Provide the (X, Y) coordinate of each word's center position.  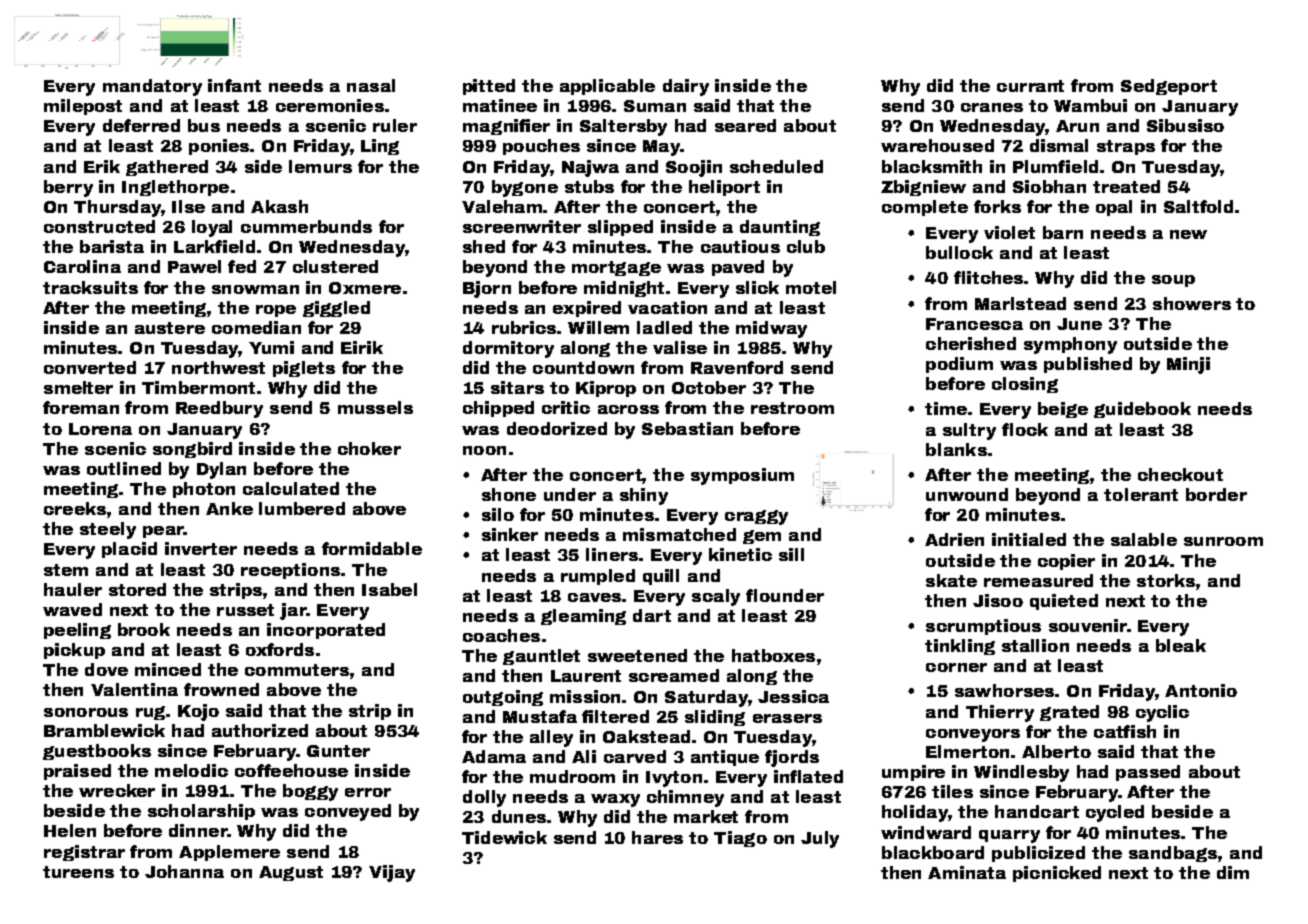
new (1188, 234)
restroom (792, 408)
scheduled (776, 166)
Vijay (392, 873)
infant (234, 85)
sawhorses (1004, 690)
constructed (99, 226)
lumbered (302, 508)
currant (1030, 86)
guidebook (1142, 410)
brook (144, 629)
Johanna (184, 871)
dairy (686, 87)
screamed (674, 675)
